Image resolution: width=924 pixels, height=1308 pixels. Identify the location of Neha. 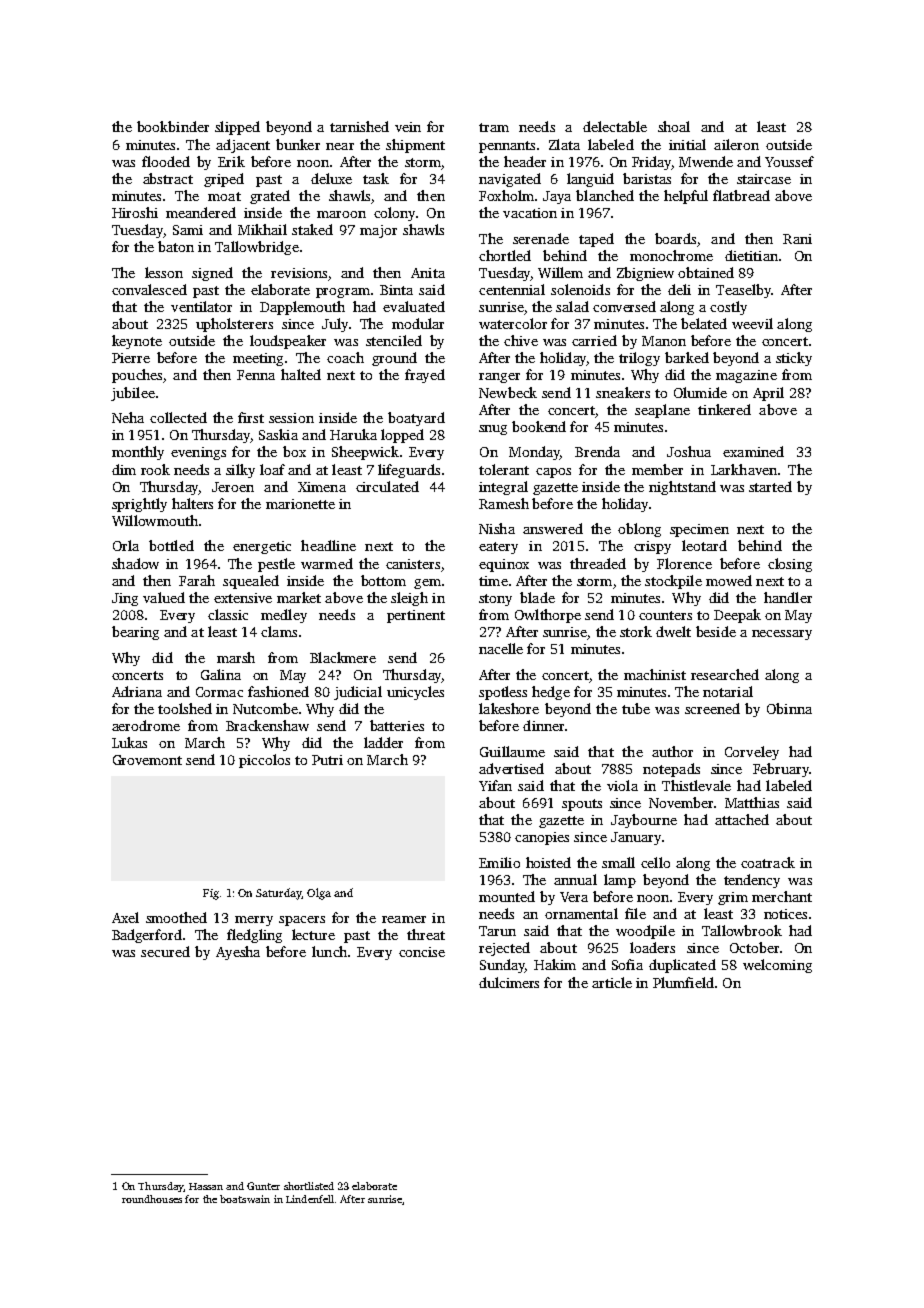
(128, 417).
